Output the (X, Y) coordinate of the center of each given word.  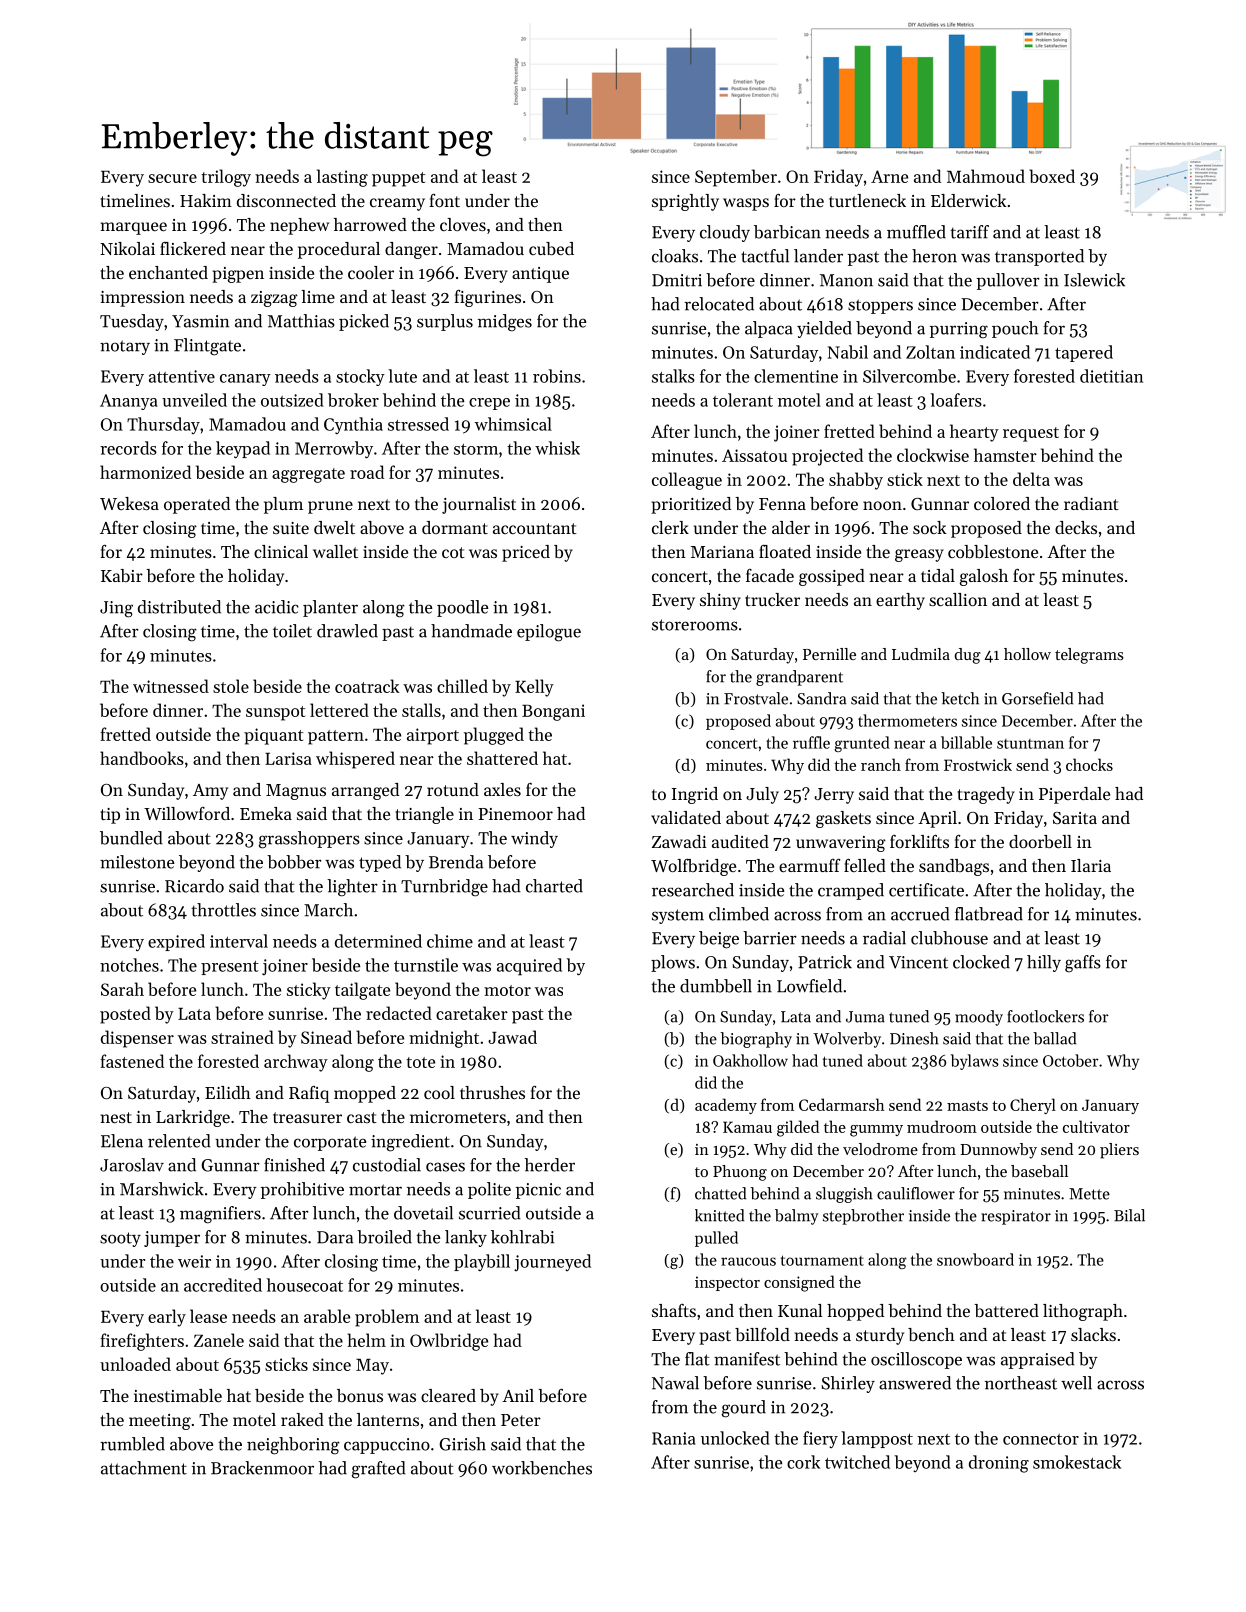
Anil (518, 1395)
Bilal (1129, 1215)
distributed (179, 607)
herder (550, 1165)
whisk (557, 448)
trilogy (226, 178)
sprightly (685, 202)
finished (294, 1165)
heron (934, 256)
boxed (1052, 176)
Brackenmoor (262, 1468)
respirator (1016, 1217)
